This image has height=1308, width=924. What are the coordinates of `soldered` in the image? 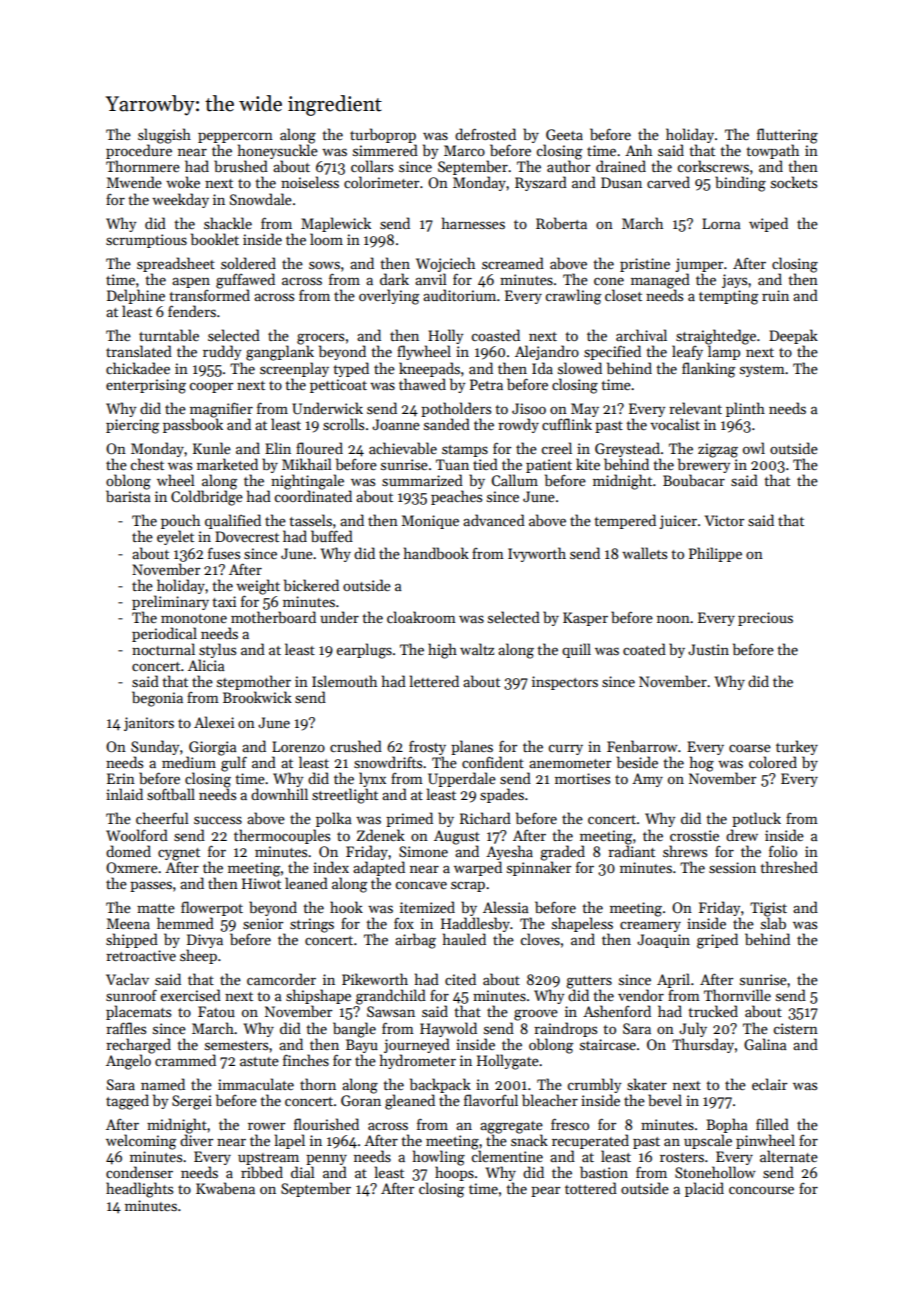 It's located at (248, 263).
